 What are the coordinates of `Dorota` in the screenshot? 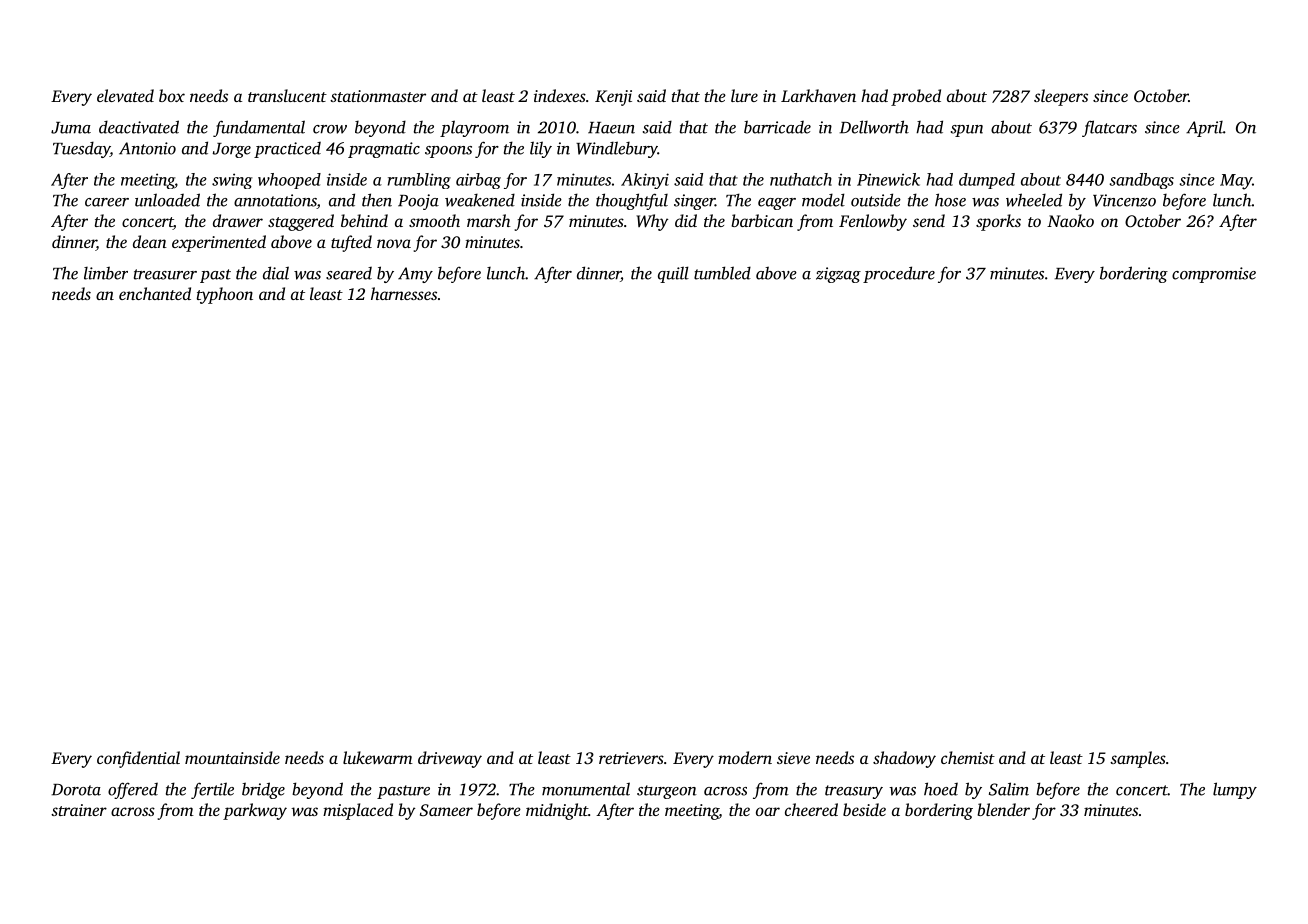 It's located at (76, 790).
